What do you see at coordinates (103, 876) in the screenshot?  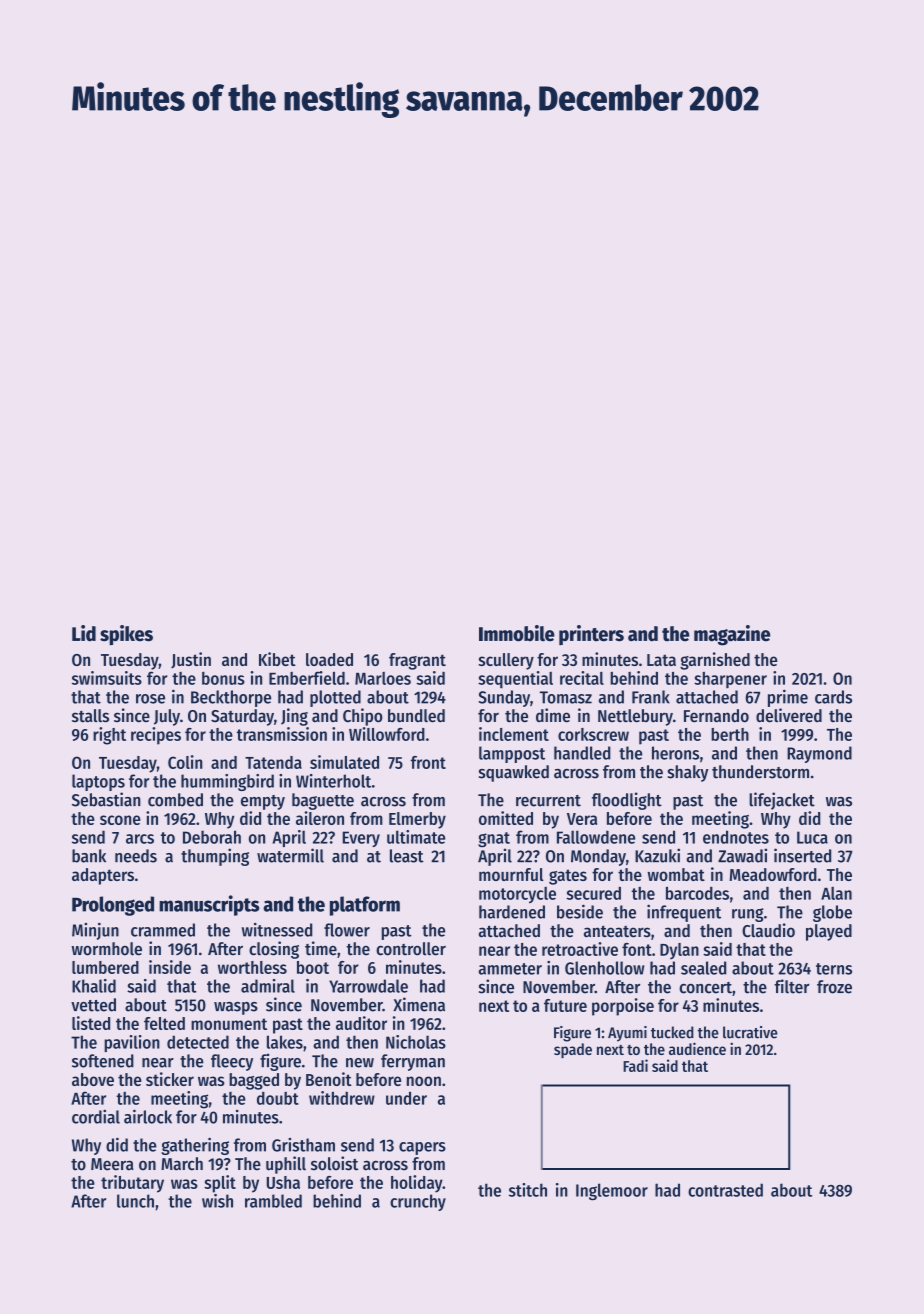 I see `adapters` at bounding box center [103, 876].
